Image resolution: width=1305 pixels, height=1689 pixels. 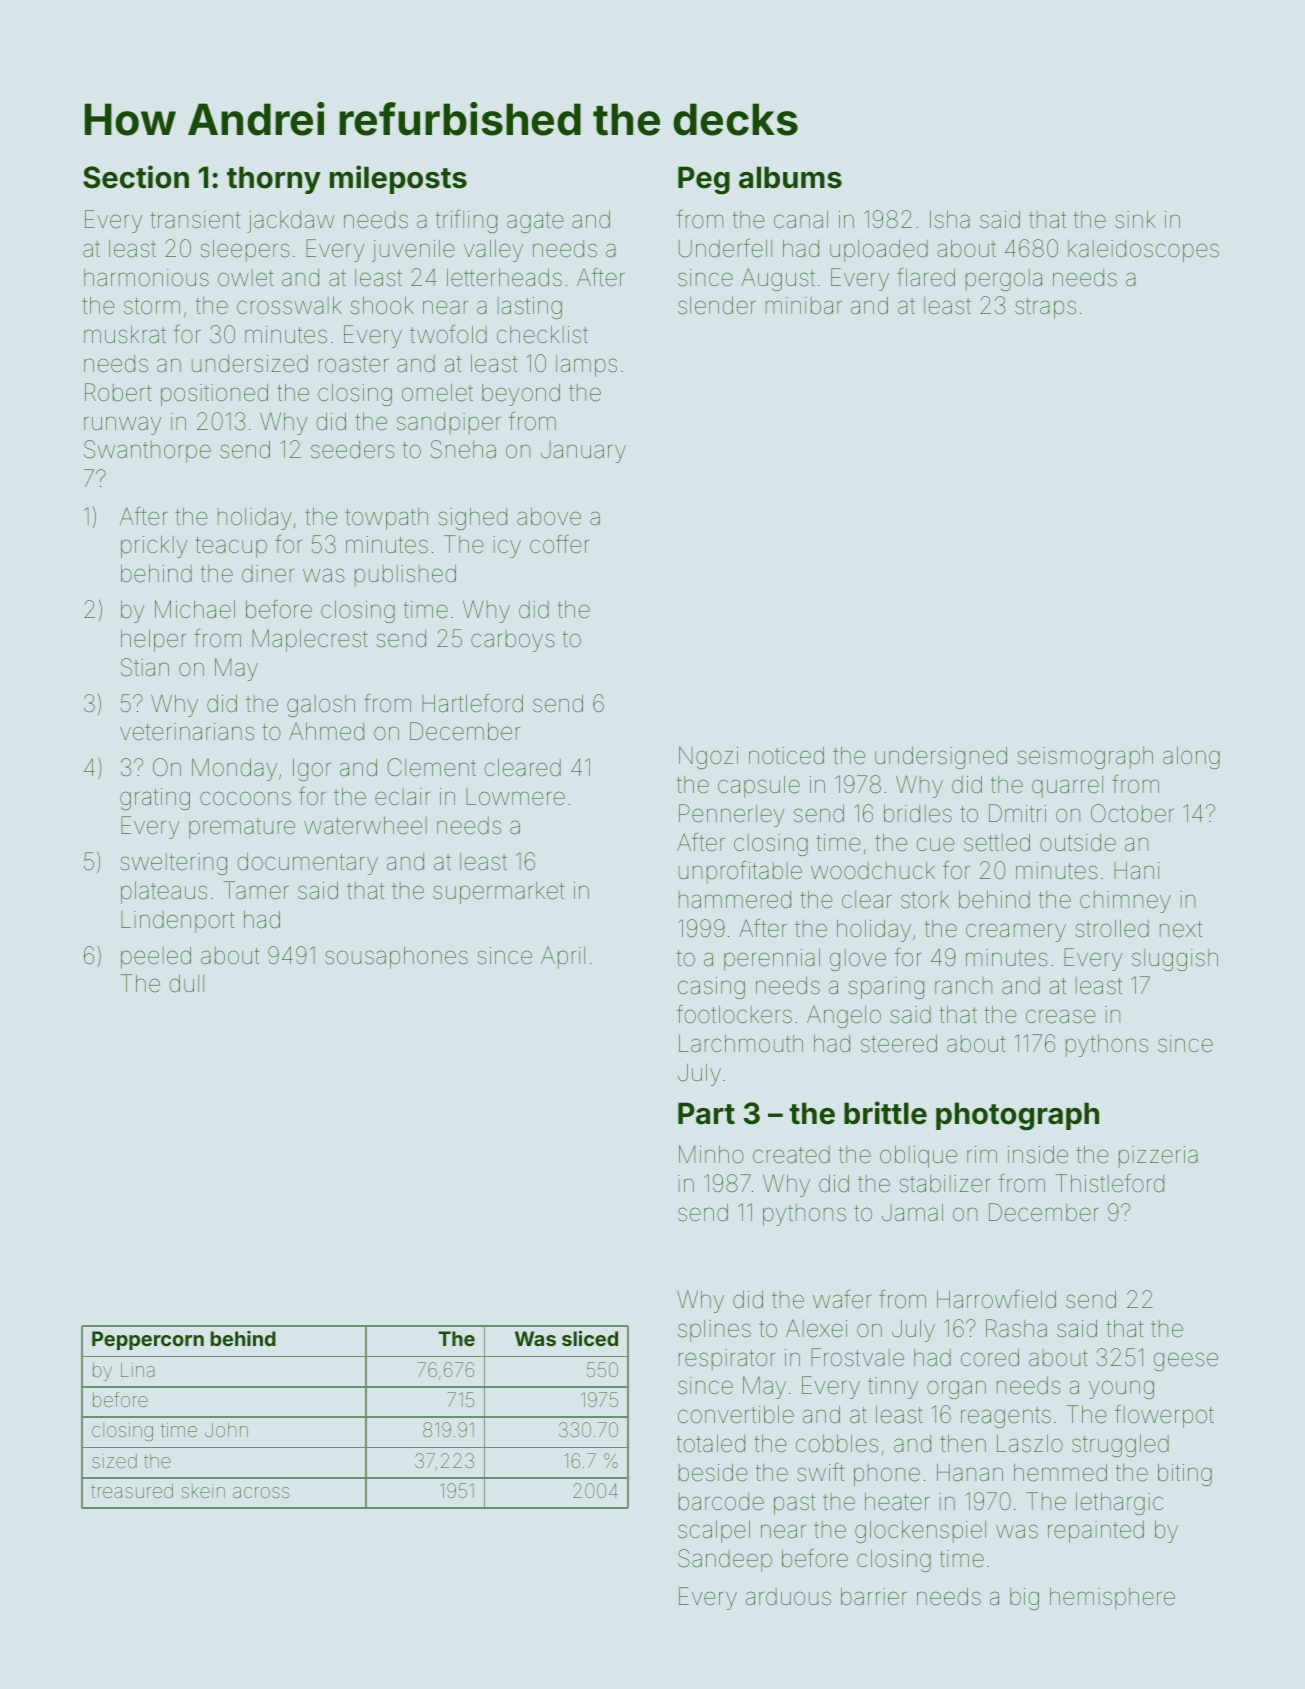 I want to click on John, so click(x=226, y=1430).
